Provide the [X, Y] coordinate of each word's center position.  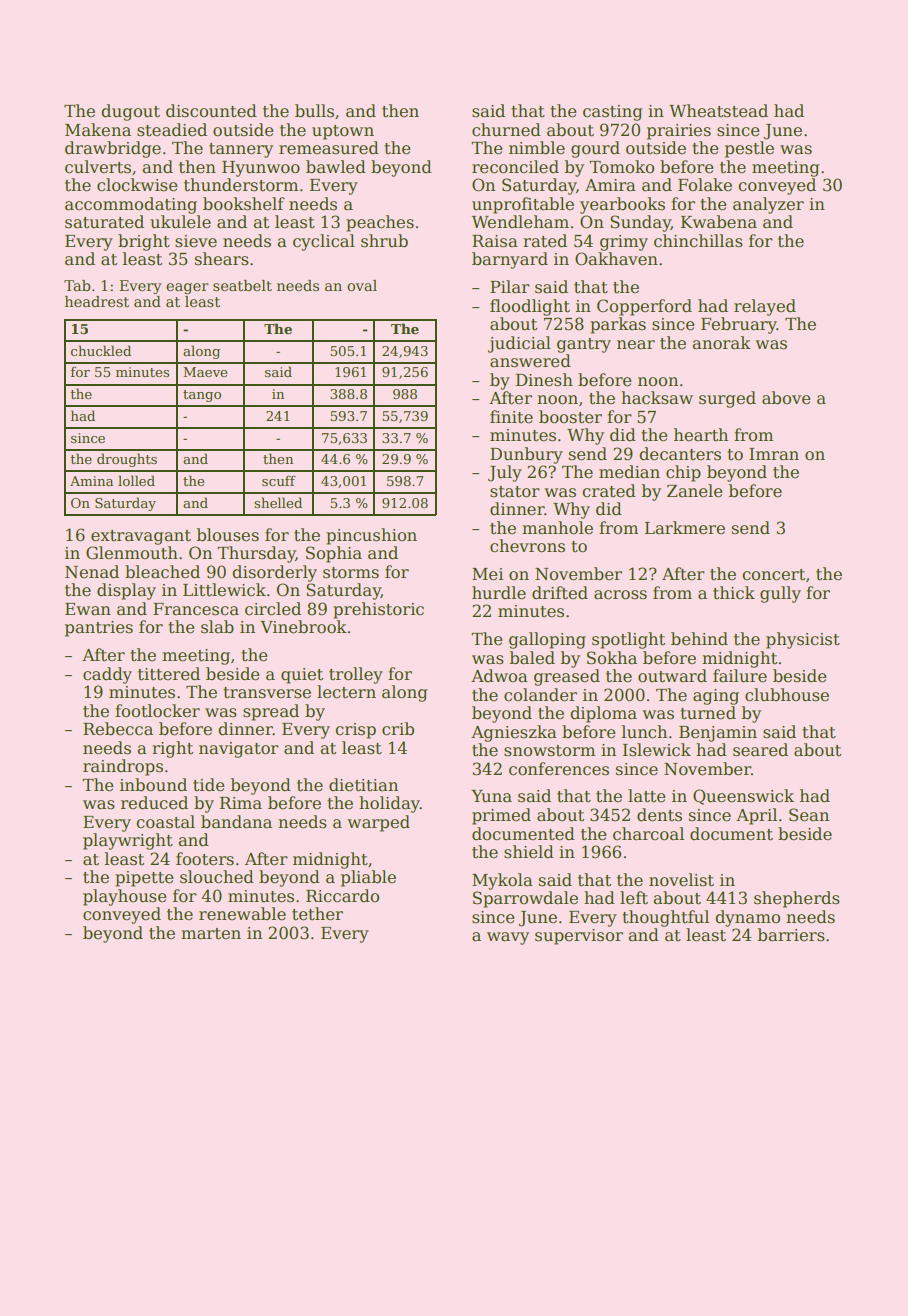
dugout [130, 112]
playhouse [125, 897]
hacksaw [657, 398]
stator [515, 492]
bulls [314, 111]
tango [202, 396]
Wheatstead [718, 111]
